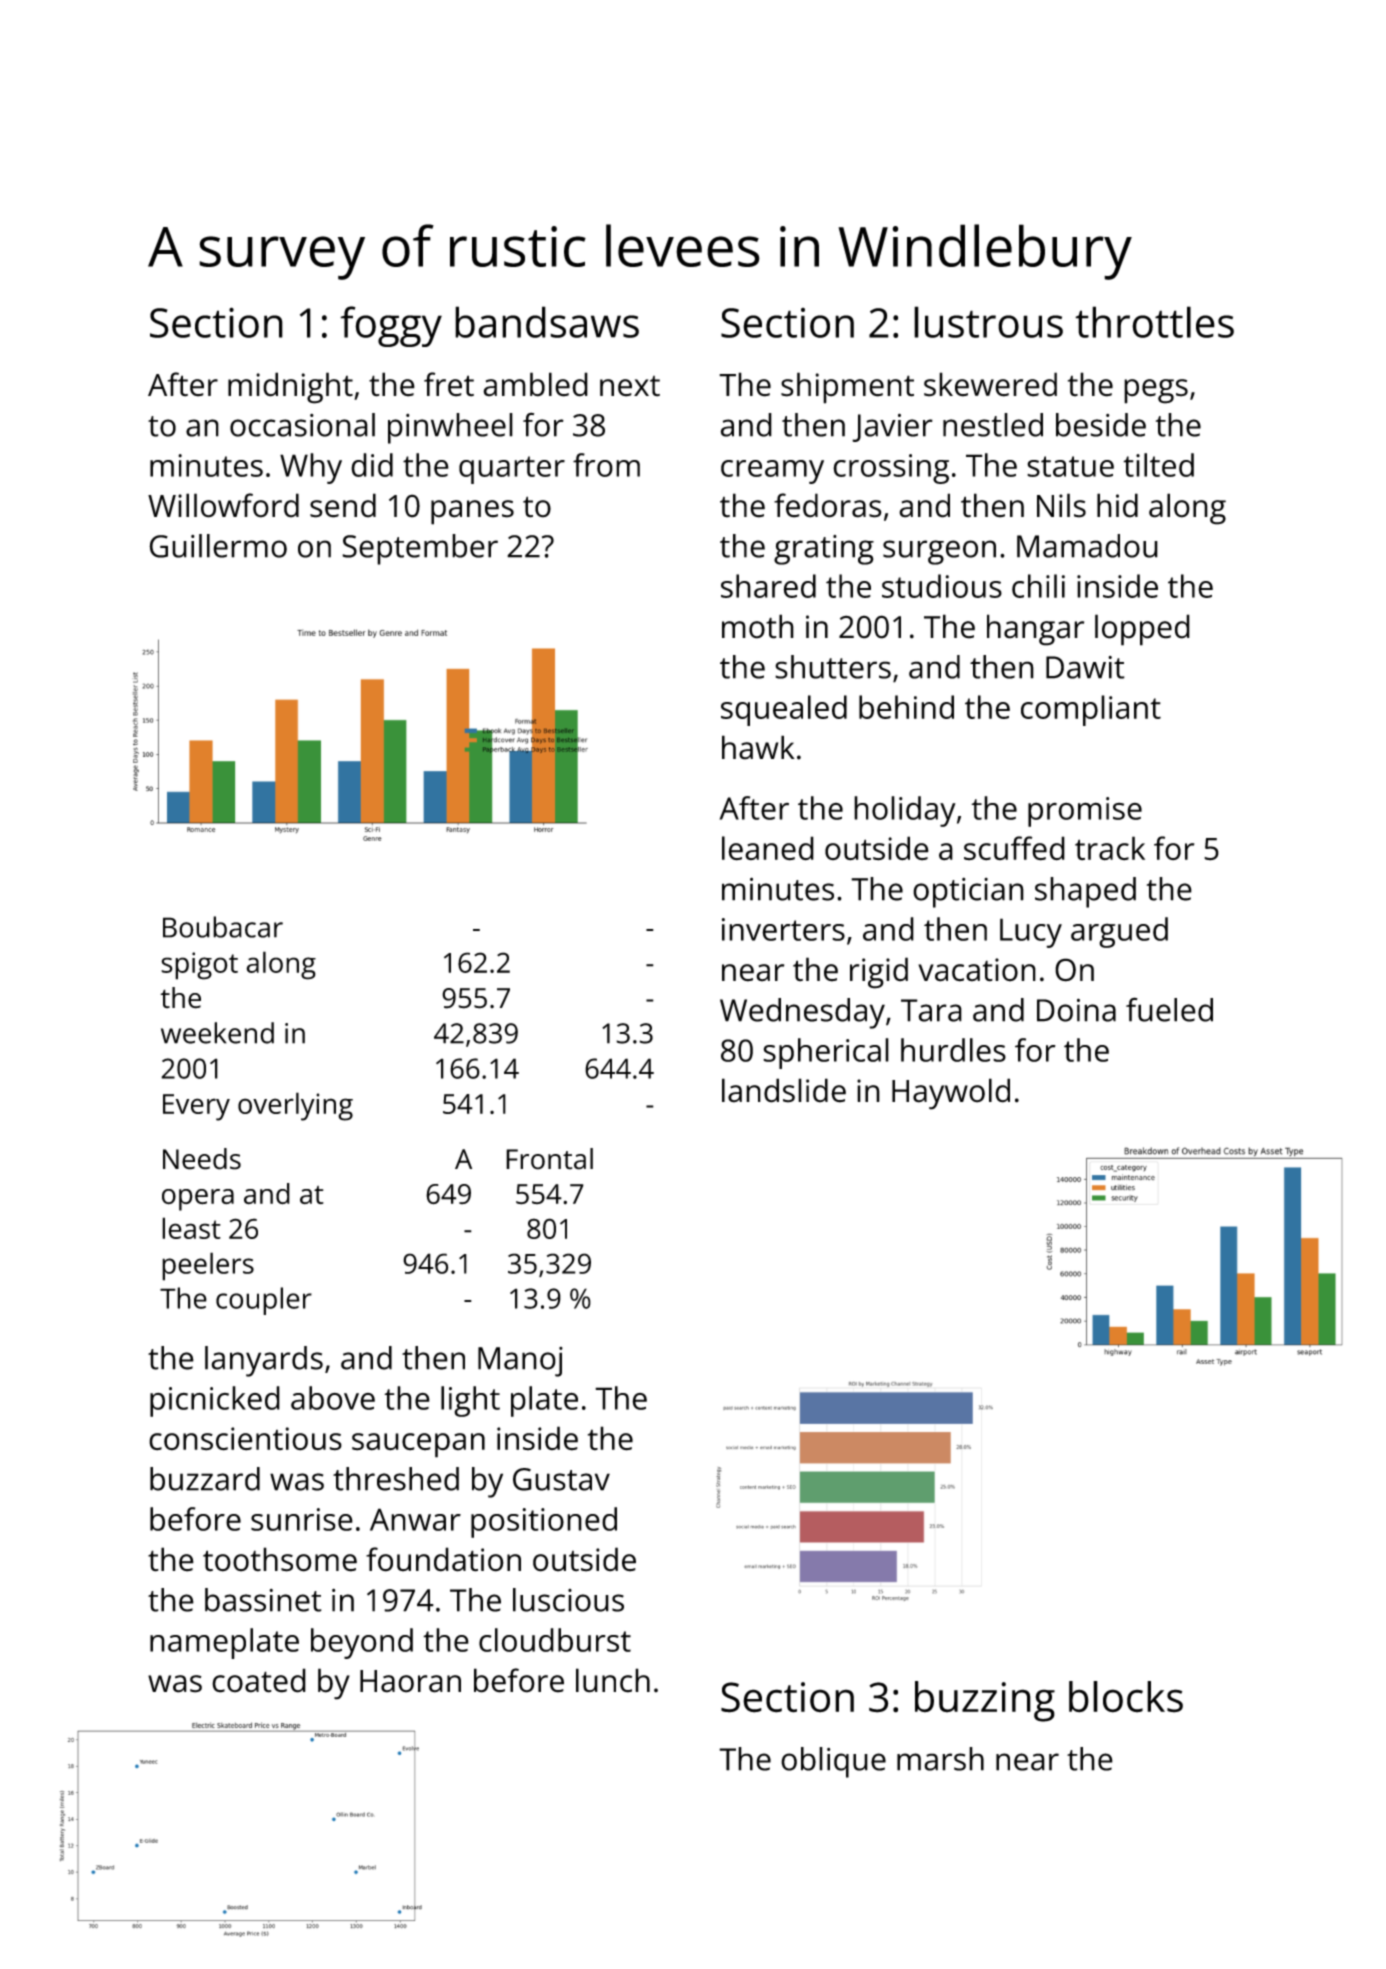  Describe the element at coordinates (520, 1362) in the image. I see `Manoj` at that location.
